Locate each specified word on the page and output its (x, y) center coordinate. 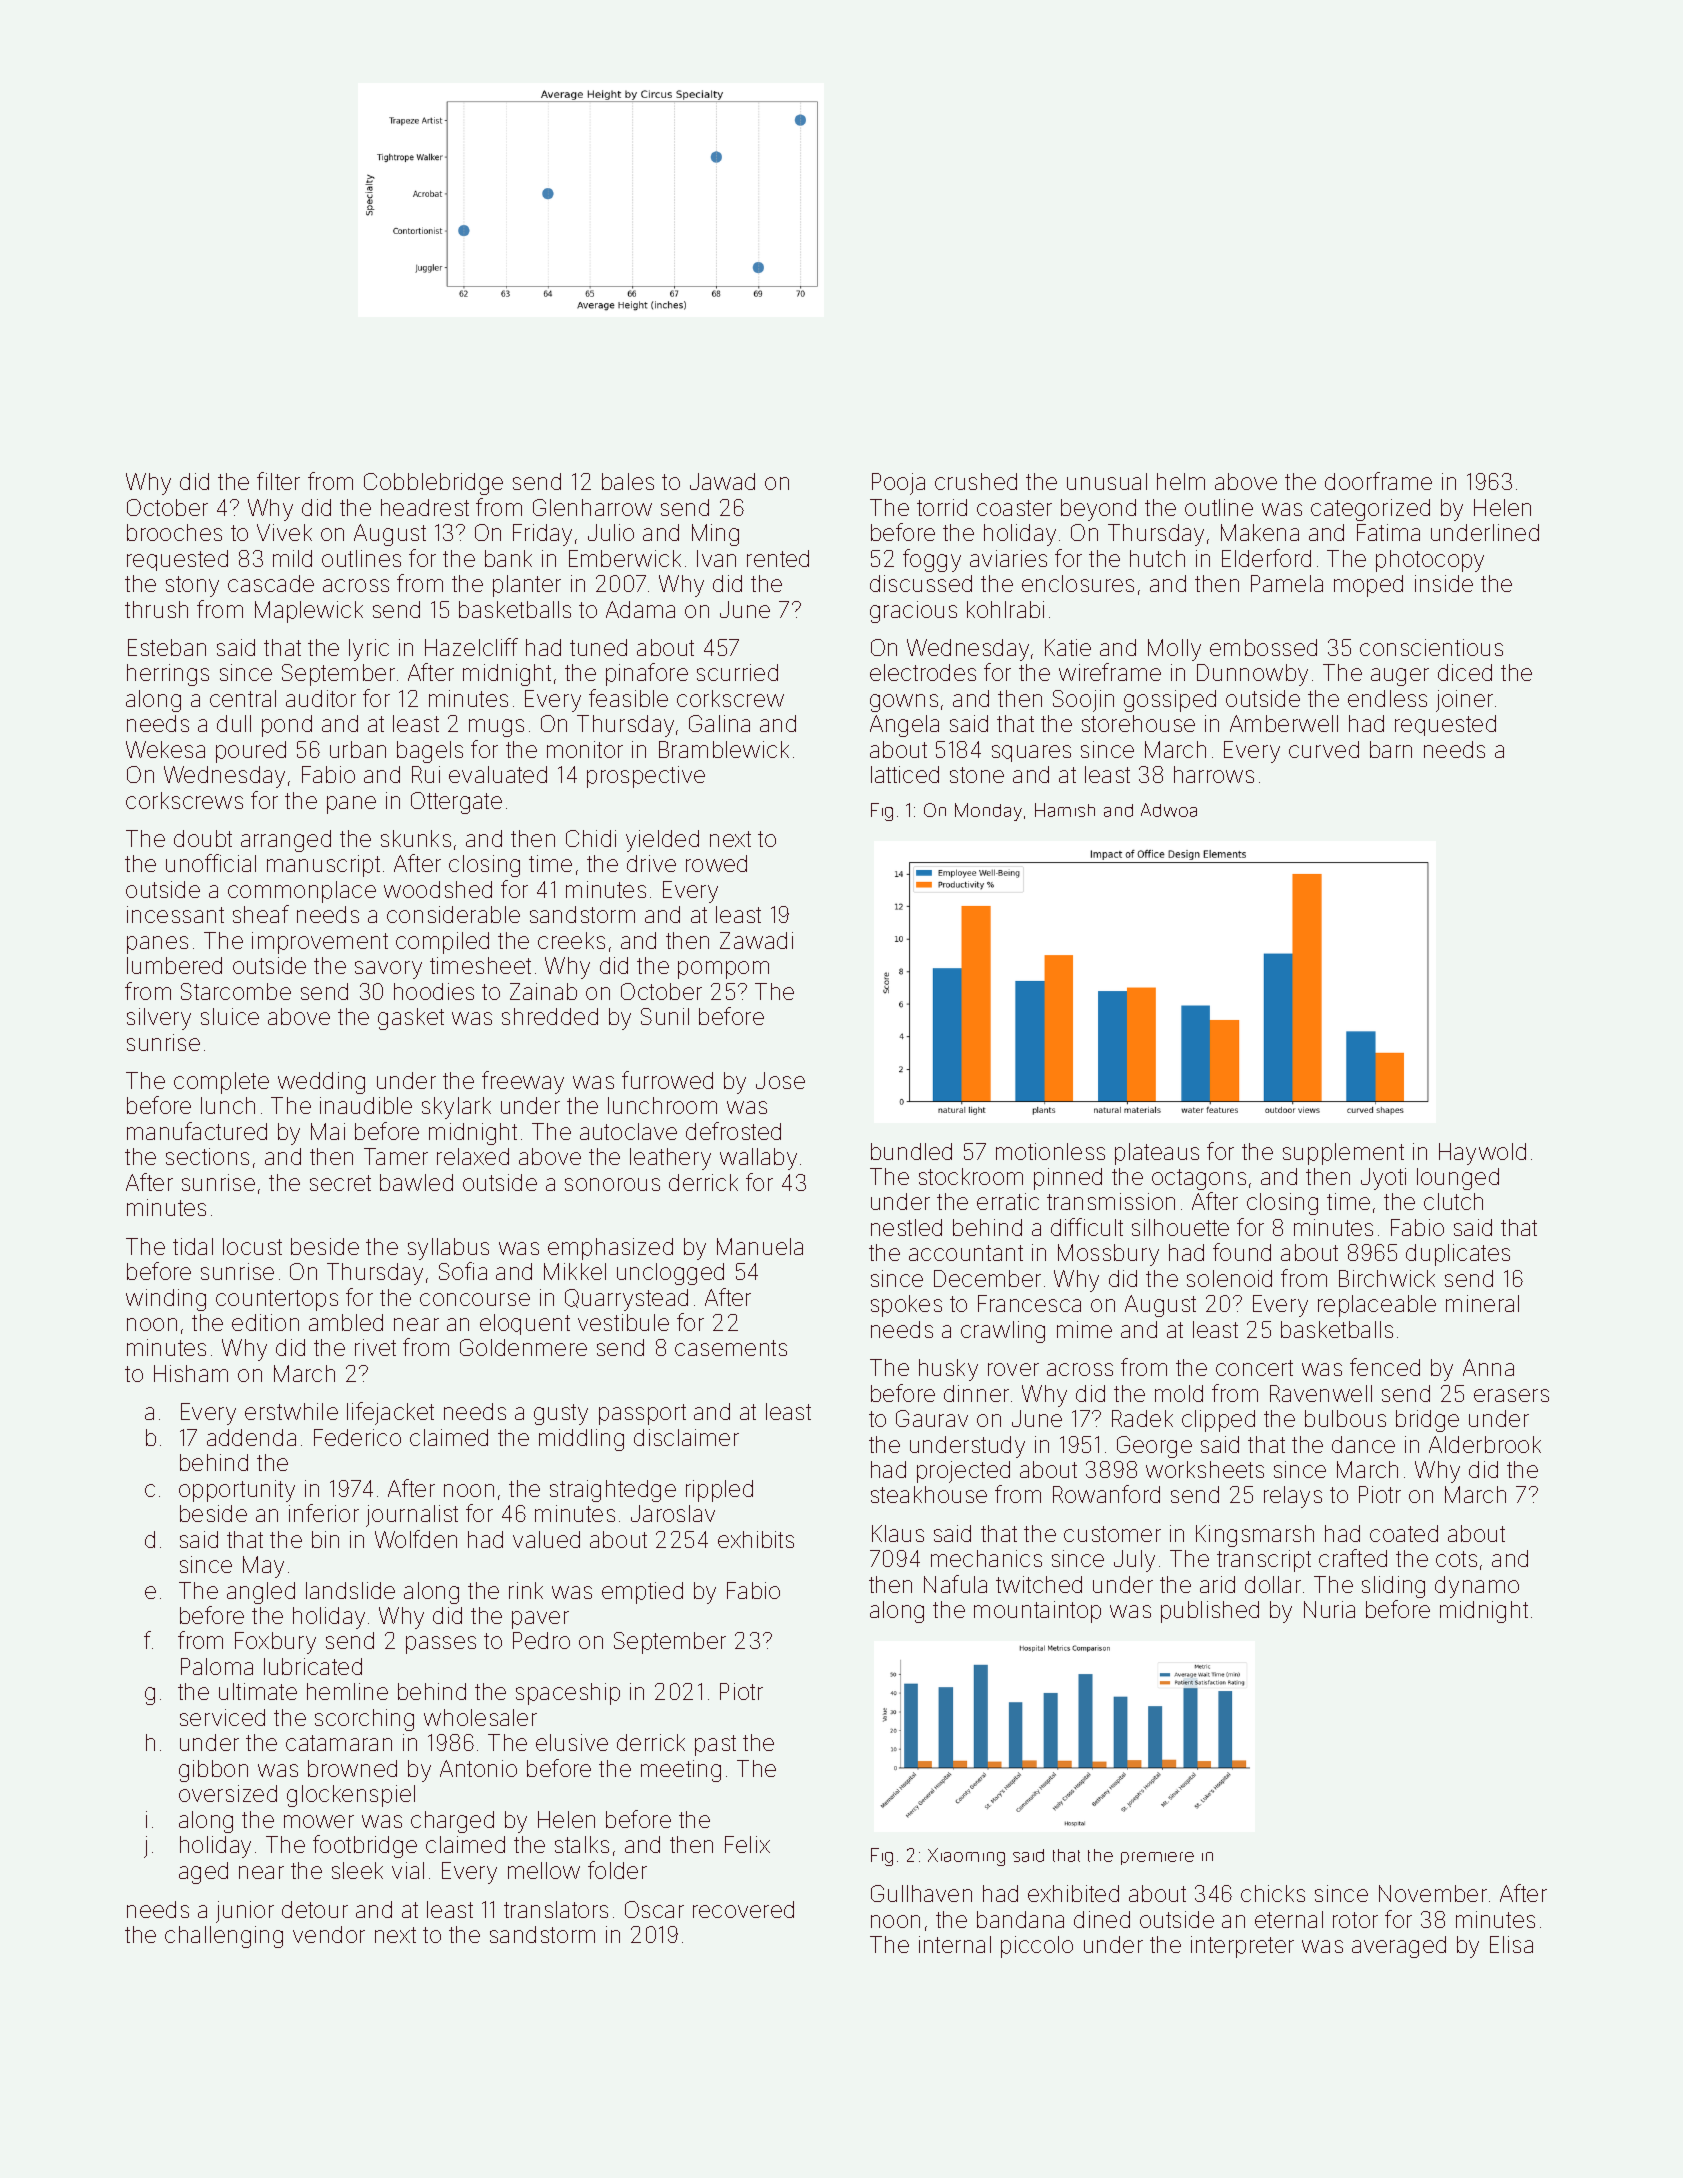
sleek (357, 1870)
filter (278, 481)
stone (977, 775)
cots (1456, 1559)
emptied (642, 1593)
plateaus (1157, 1154)
